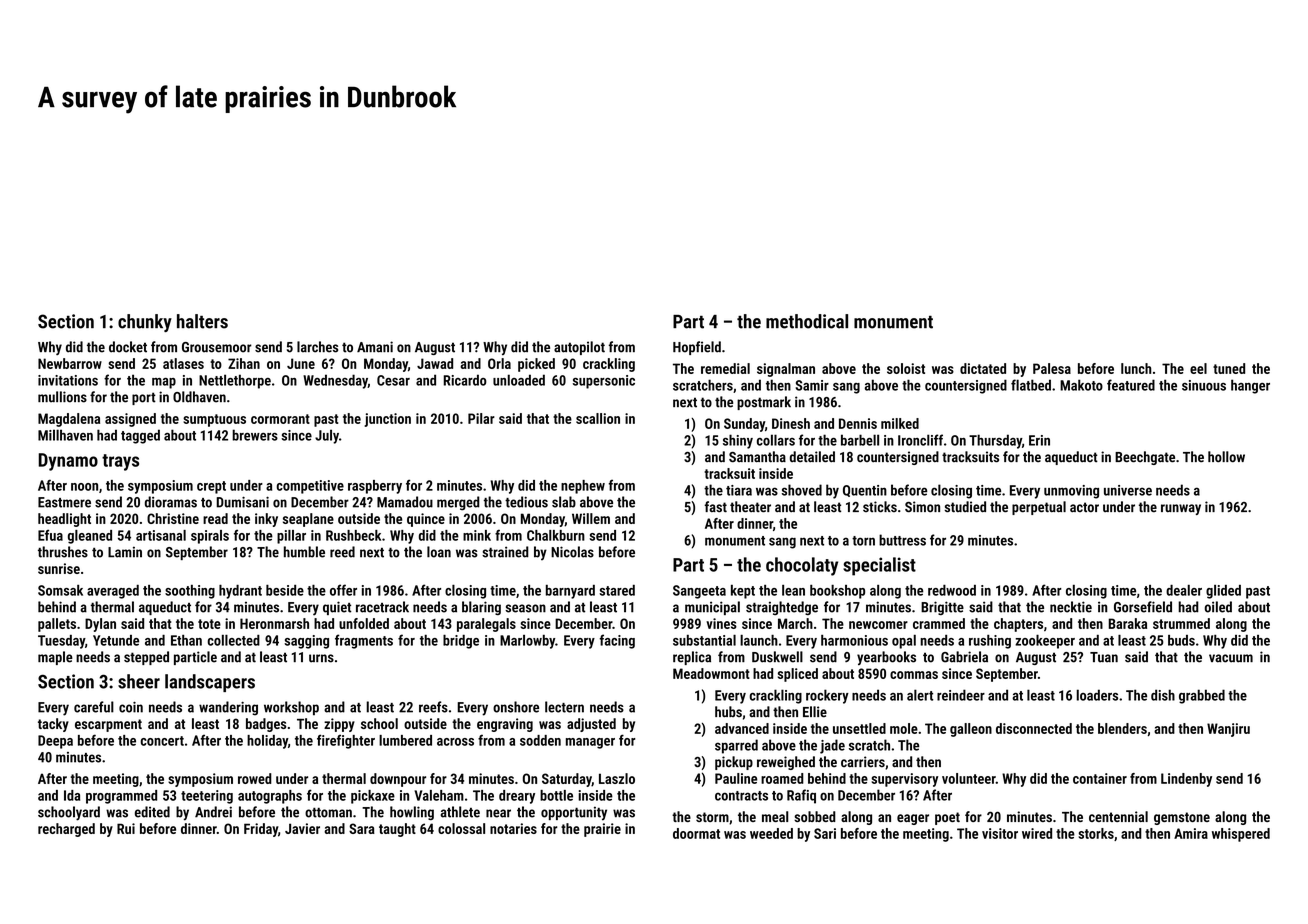  I want to click on junction, so click(387, 420).
